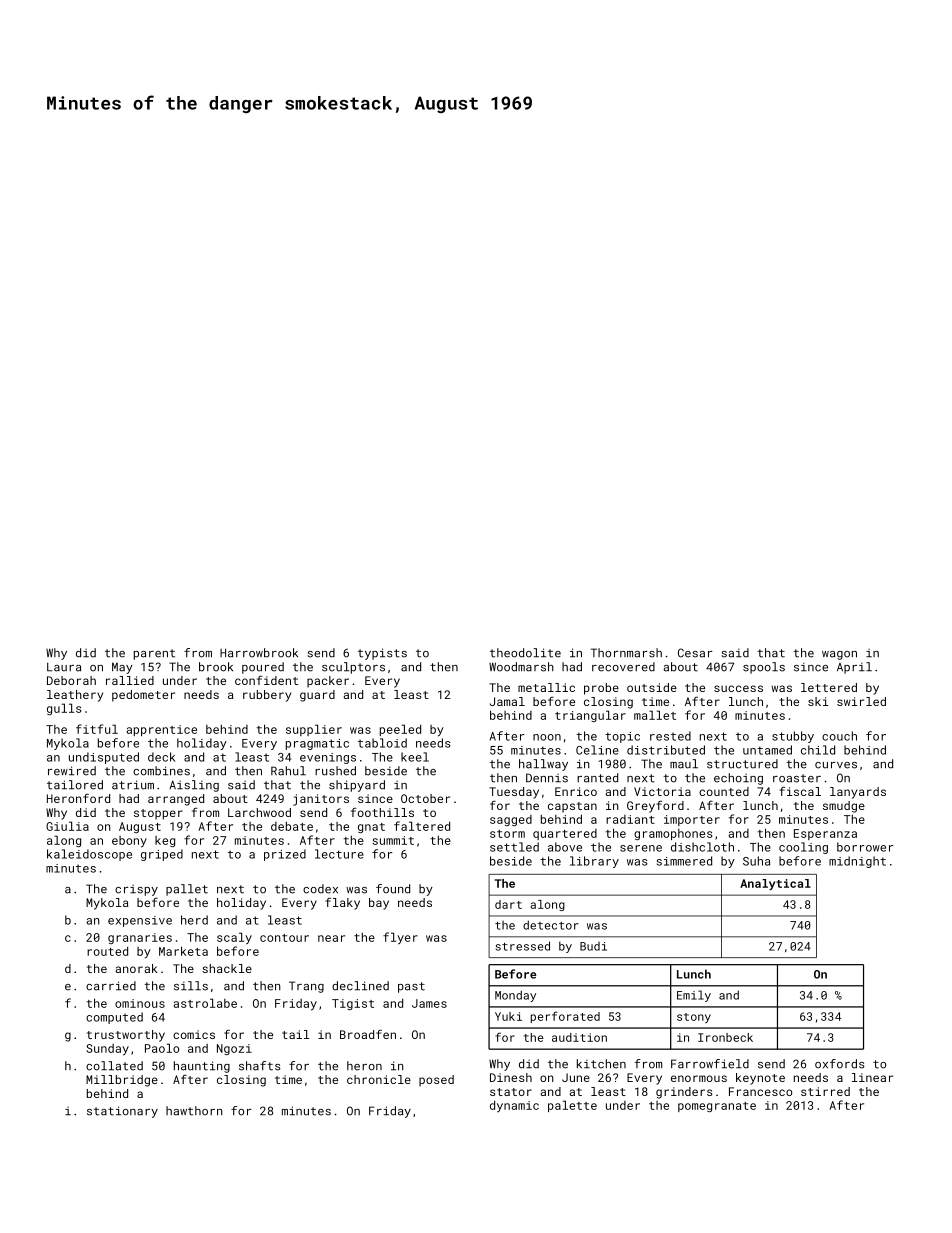 This screenshot has height=1233, width=952. I want to click on collated, so click(114, 1066).
